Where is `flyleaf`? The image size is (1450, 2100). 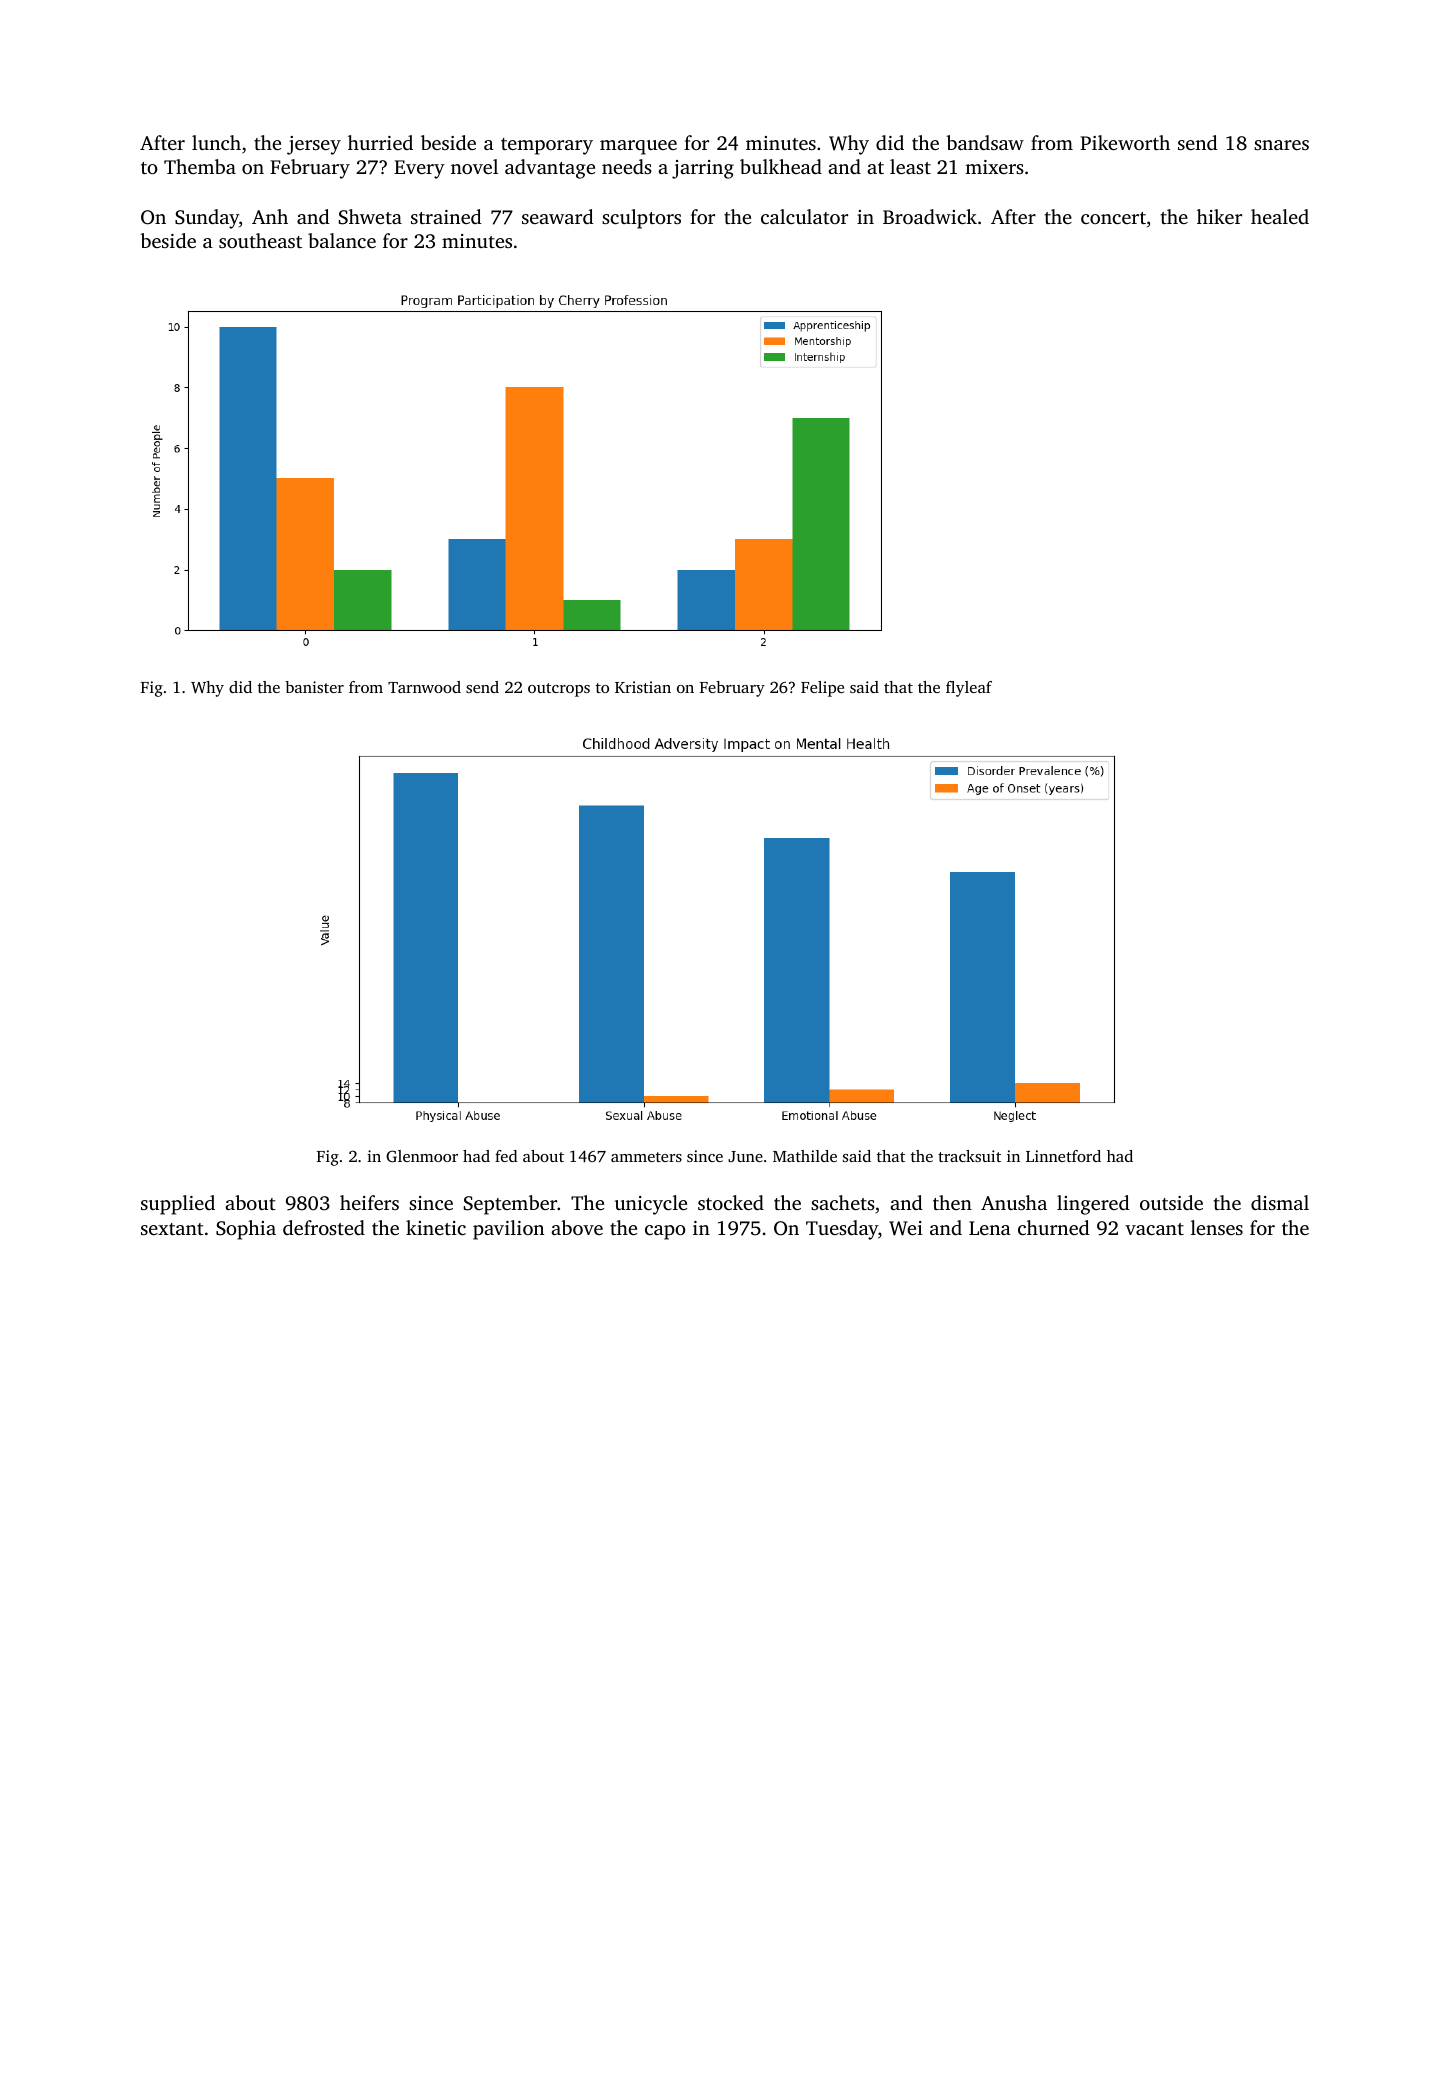 flyleaf is located at coordinates (969, 689).
